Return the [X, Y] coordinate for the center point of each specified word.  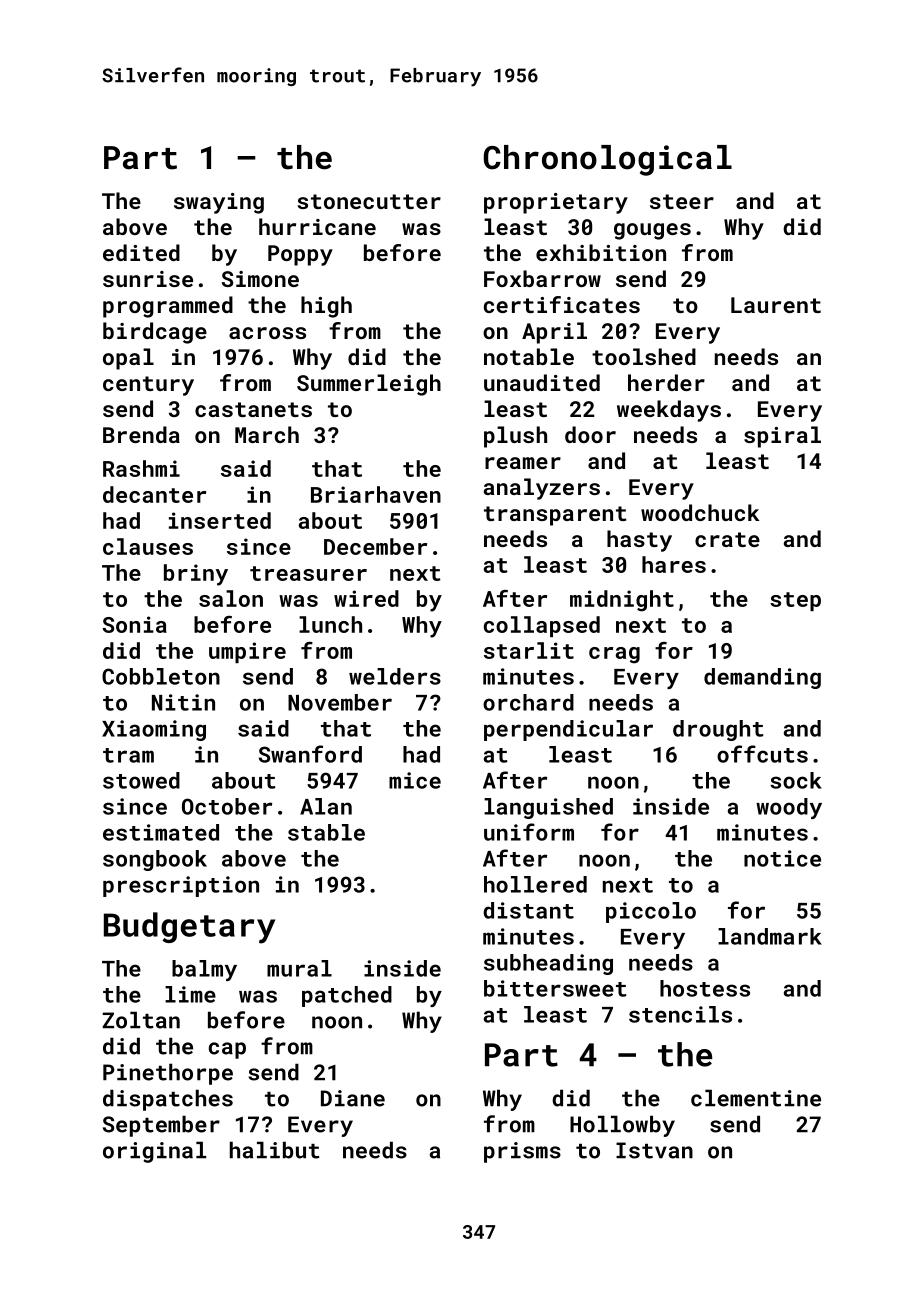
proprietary [556, 203]
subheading [548, 964]
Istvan [654, 1150]
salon [231, 598]
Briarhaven [376, 494]
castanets [253, 409]
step [795, 601]
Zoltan [141, 1020]
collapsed [542, 626]
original [154, 1152]
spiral [782, 437]
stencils [680, 1014]
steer [682, 201]
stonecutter [369, 201]
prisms [522, 1152]
